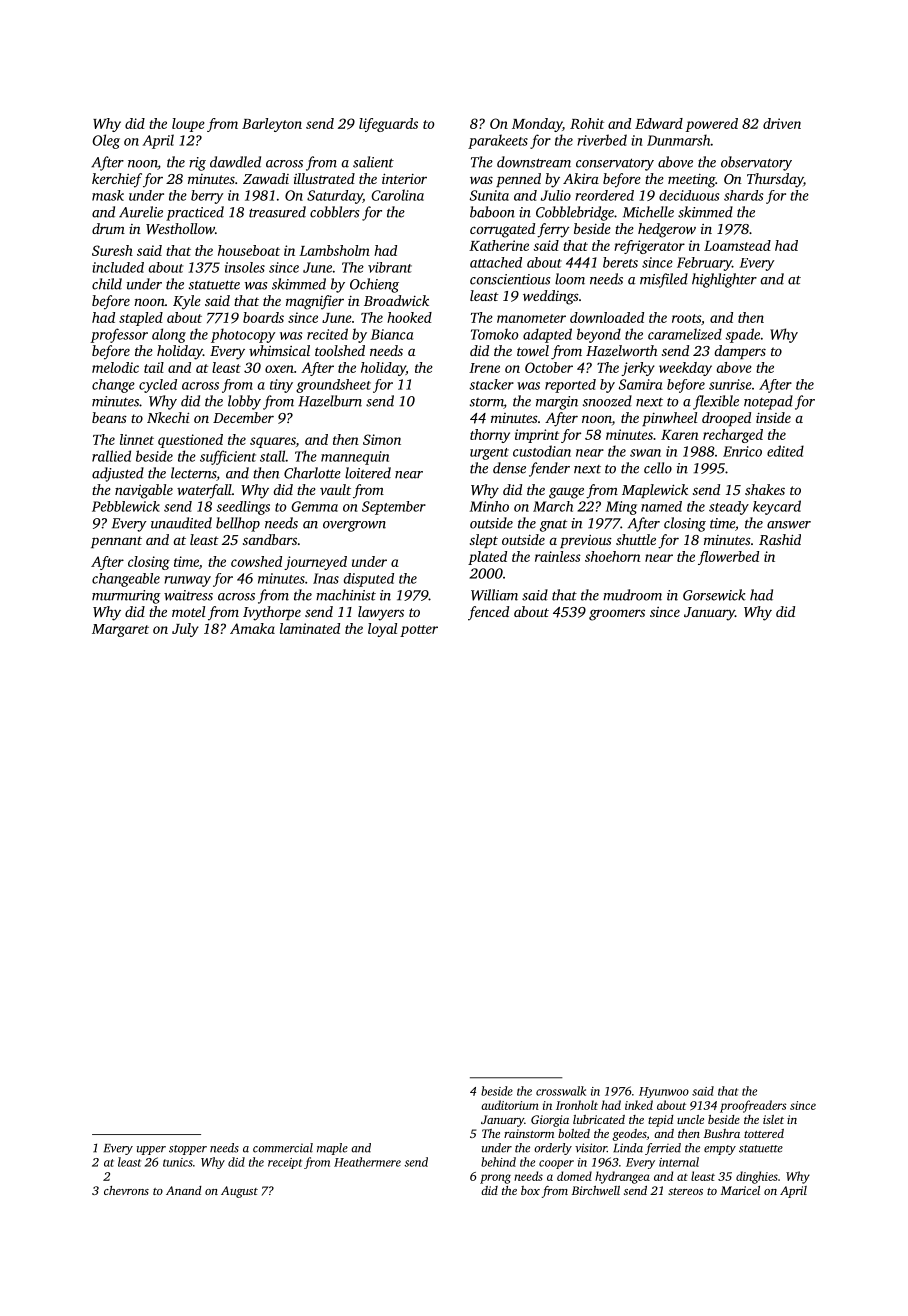 This image has width=908, height=1316. What do you see at coordinates (392, 334) in the image?
I see `Bianca` at bounding box center [392, 334].
